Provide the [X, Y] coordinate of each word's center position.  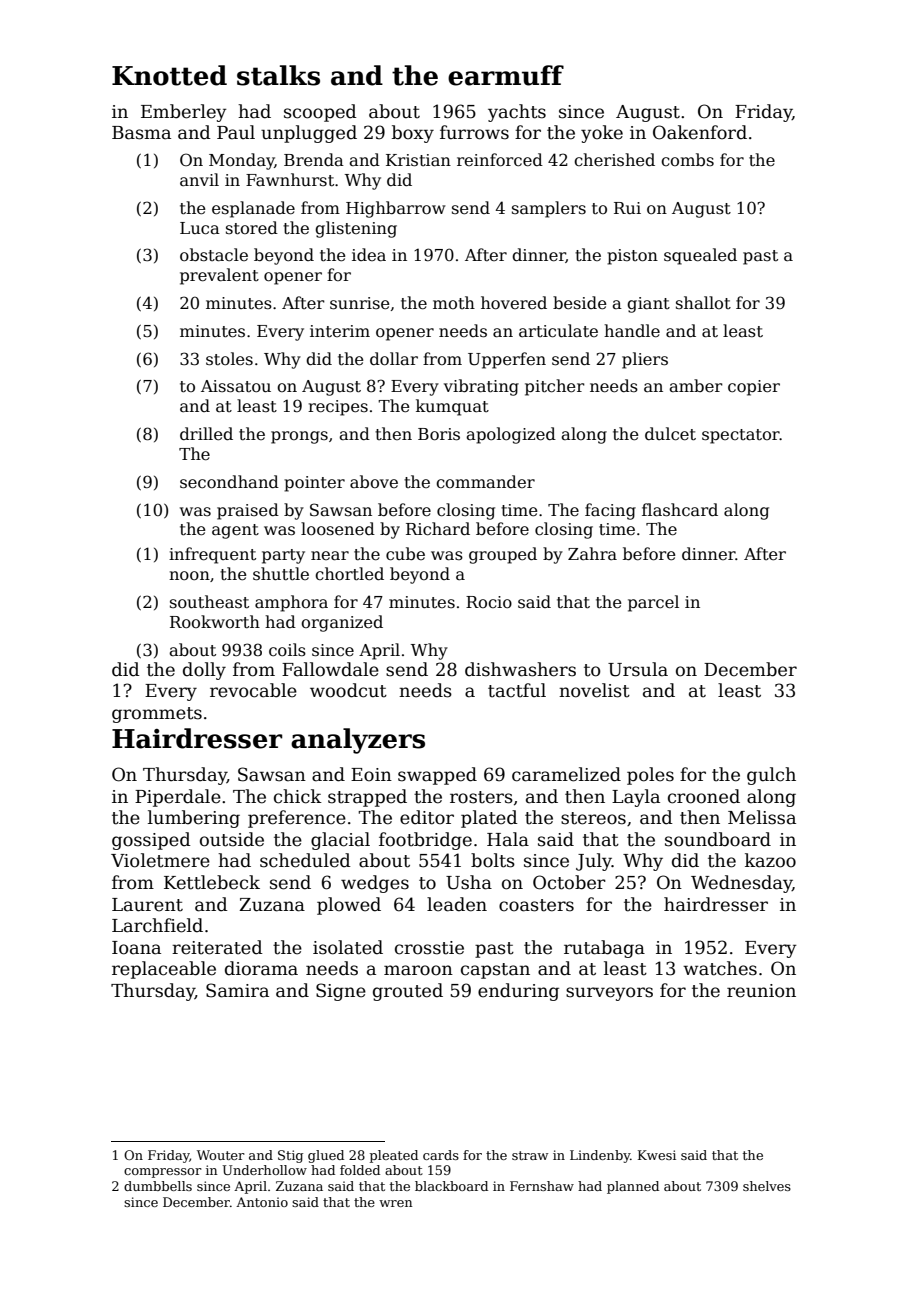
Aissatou [236, 386]
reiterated [217, 947]
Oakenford [700, 132]
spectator [741, 436]
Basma [141, 133]
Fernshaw [542, 1186]
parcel [653, 603]
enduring [518, 992]
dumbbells [158, 1186]
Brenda [314, 160]
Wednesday [741, 884]
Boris [439, 434]
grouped [503, 555]
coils [287, 649]
